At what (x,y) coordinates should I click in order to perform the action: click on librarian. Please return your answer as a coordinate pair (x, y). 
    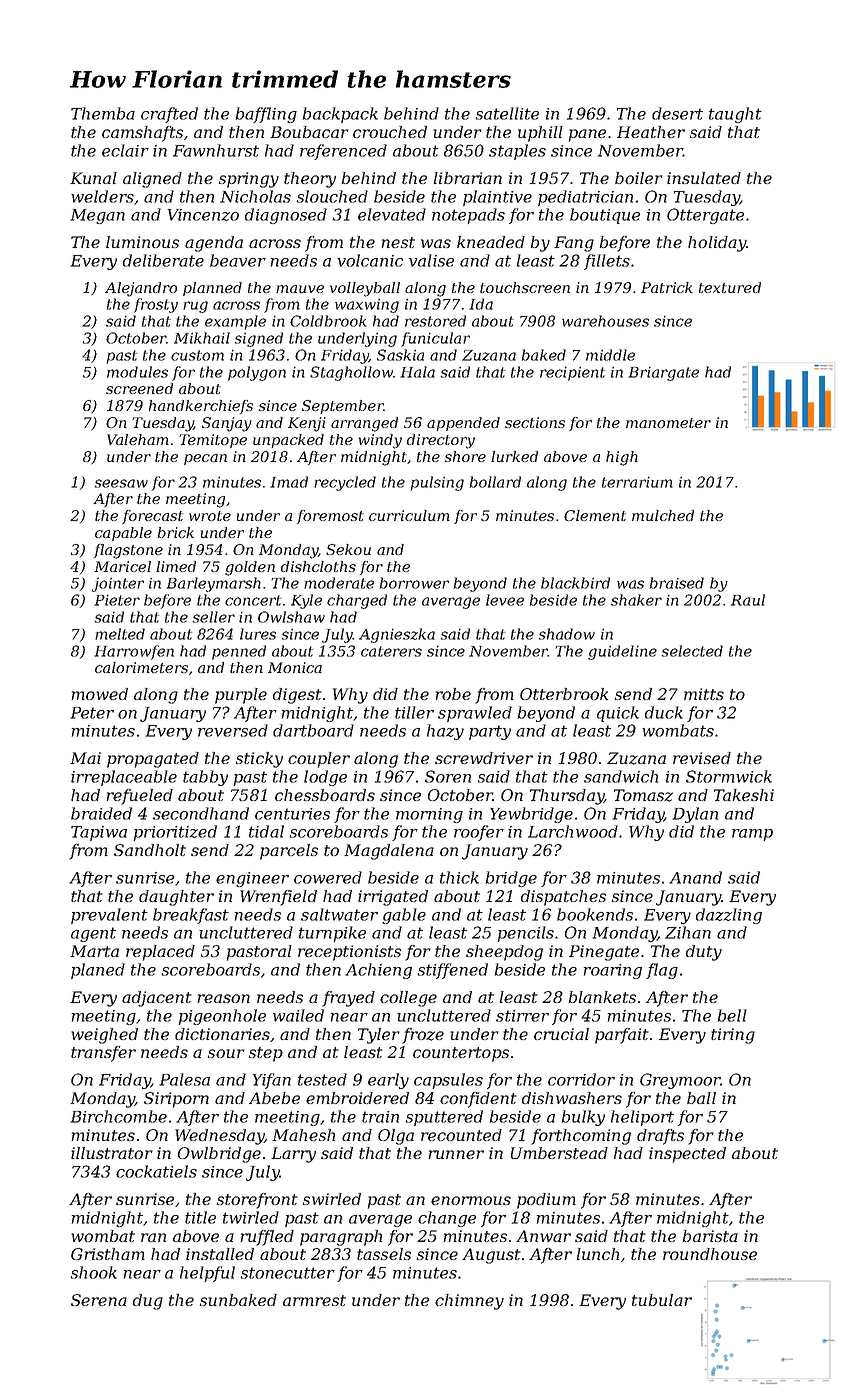
    Looking at the image, I should click on (467, 178).
